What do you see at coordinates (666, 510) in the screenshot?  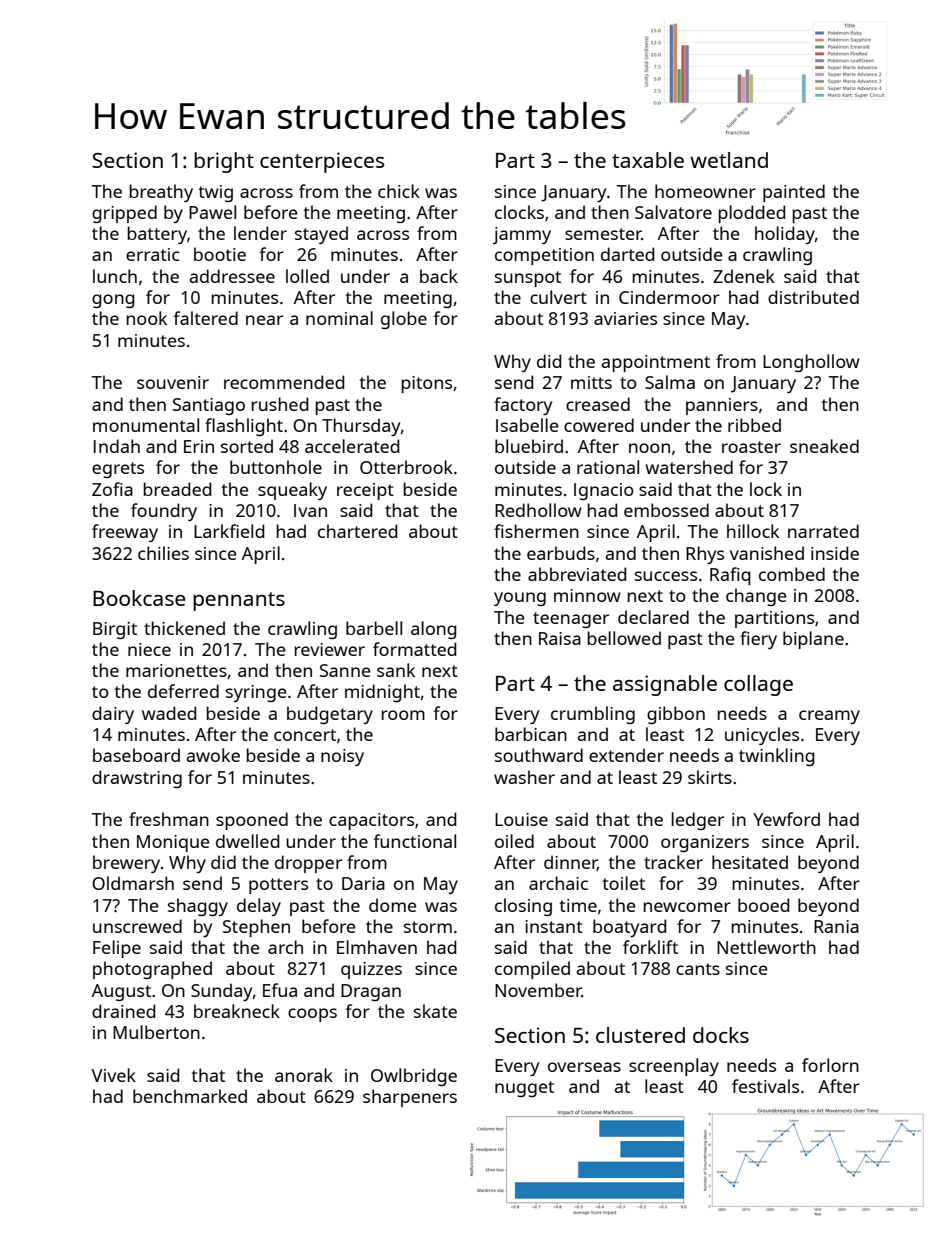 I see `embossed` at bounding box center [666, 510].
